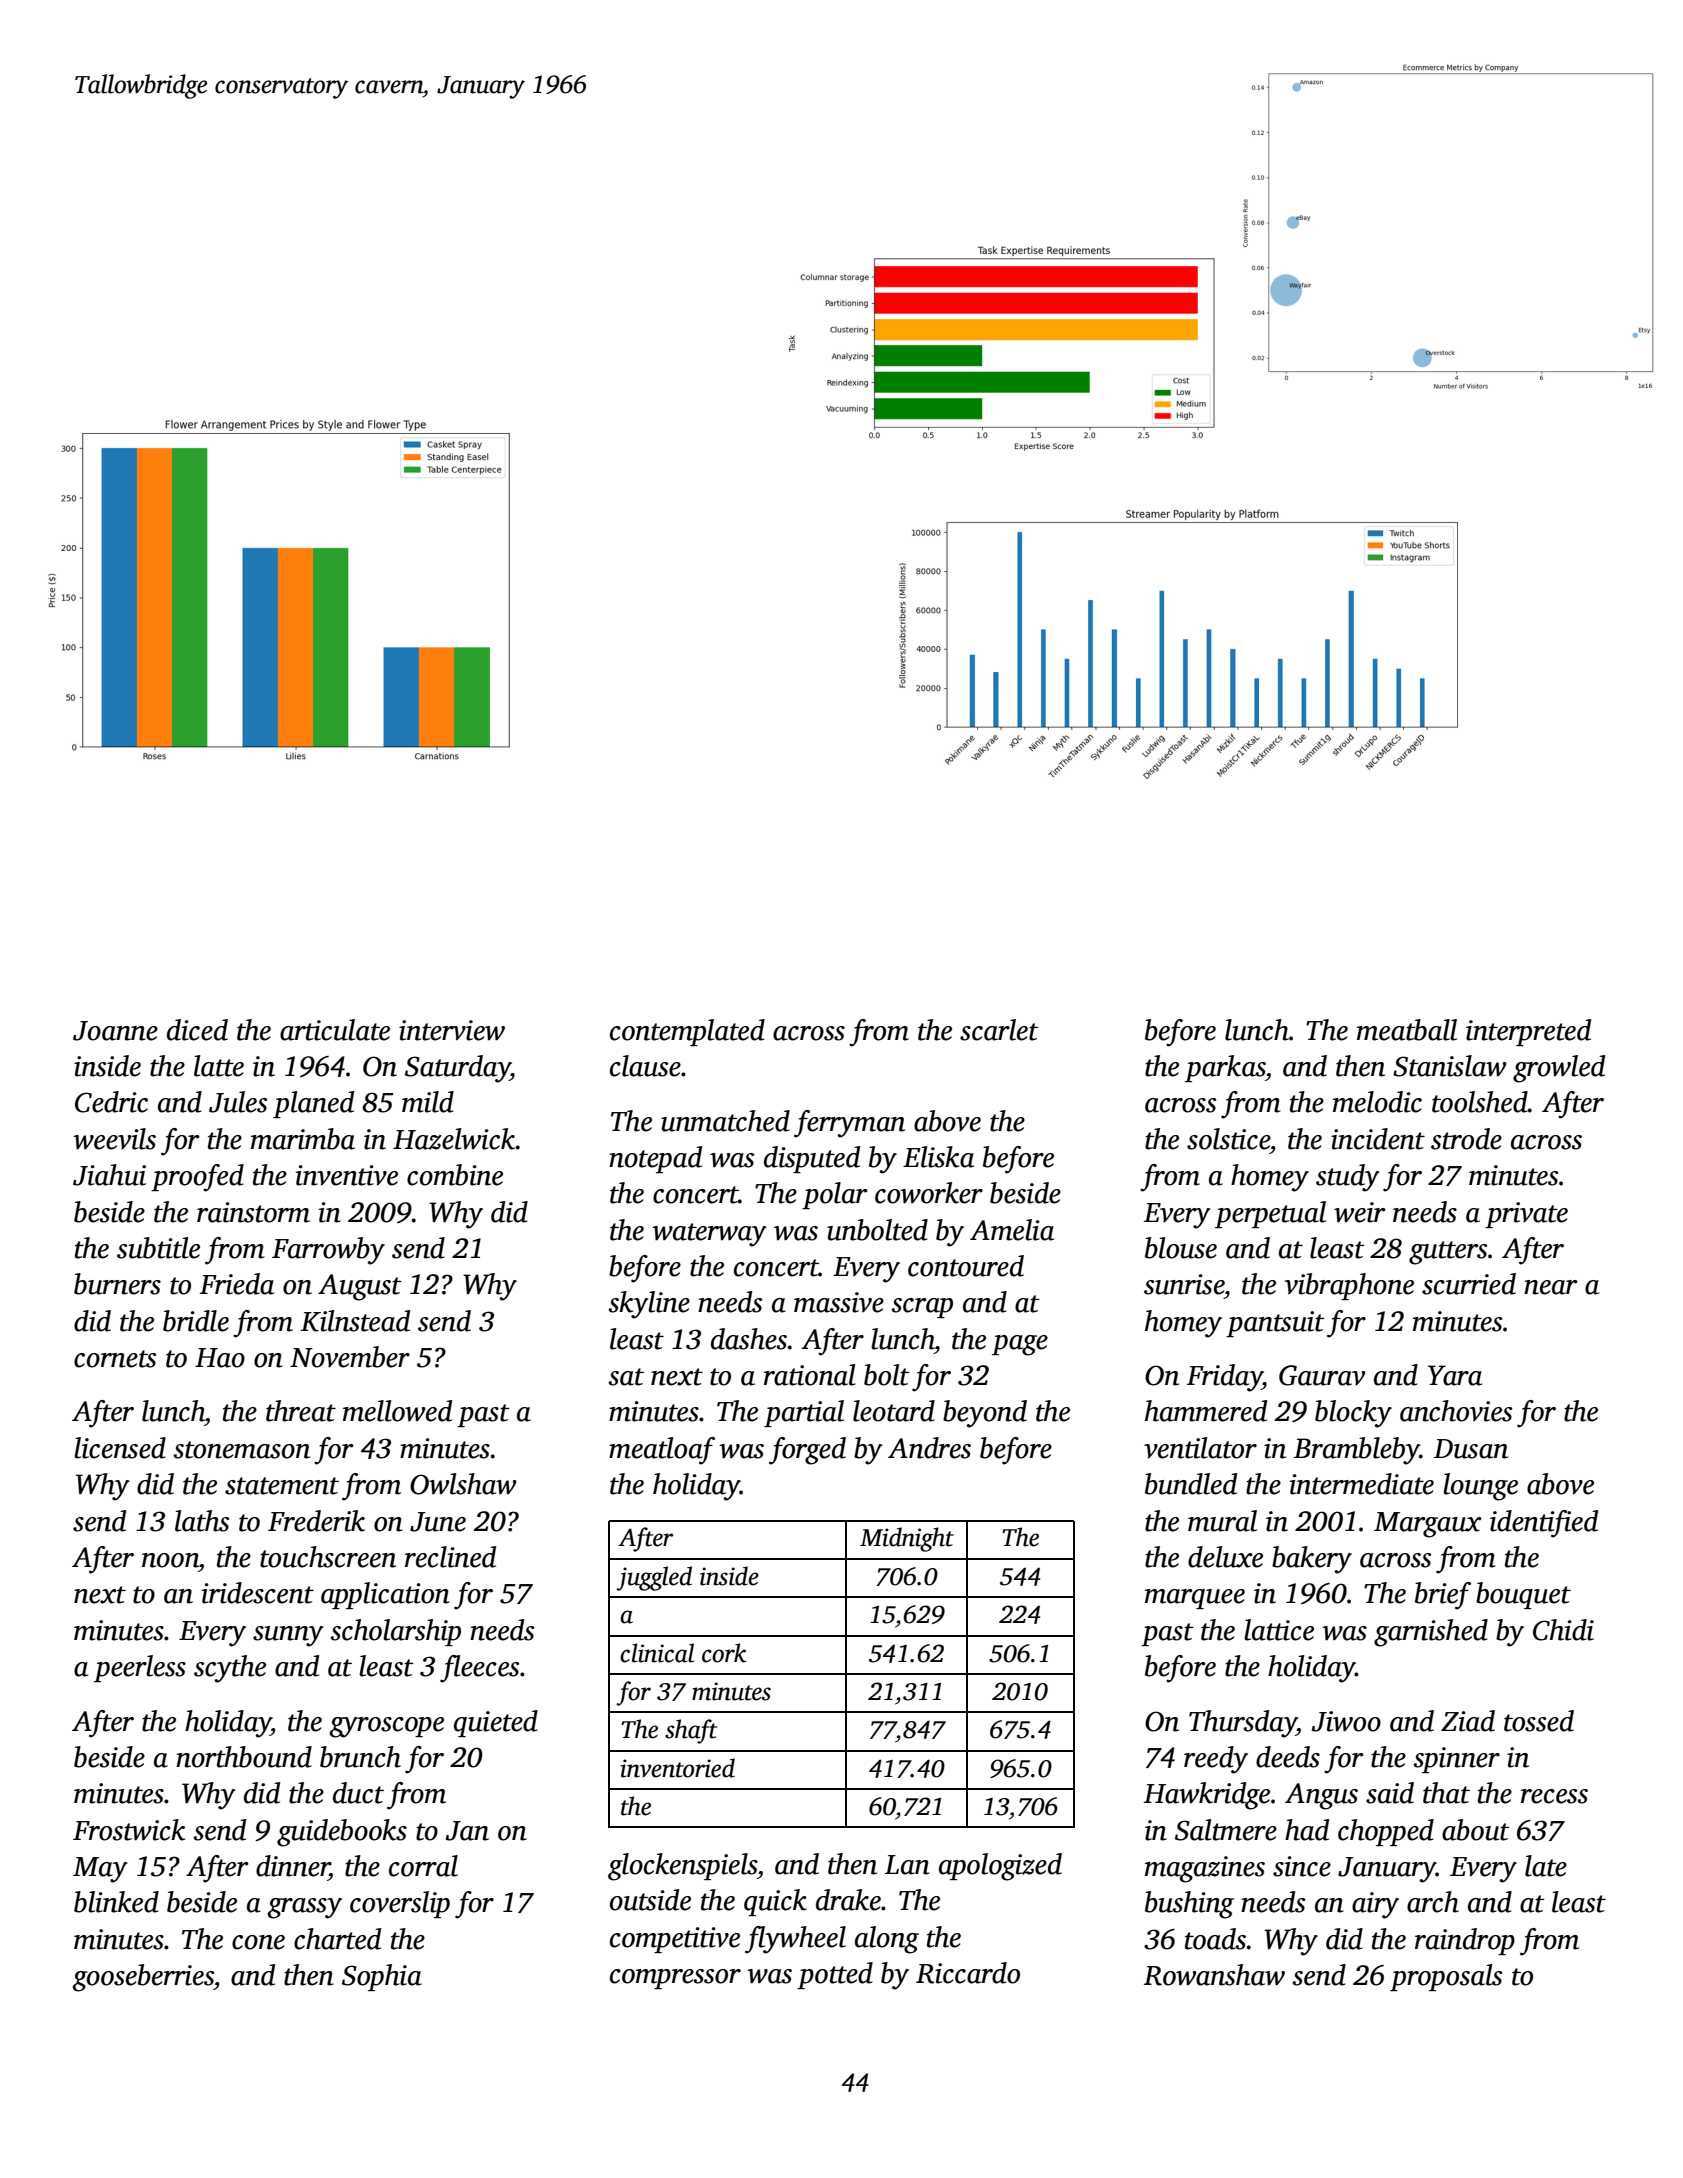 This screenshot has width=1683, height=2178. I want to click on gooseberries, so click(143, 1978).
